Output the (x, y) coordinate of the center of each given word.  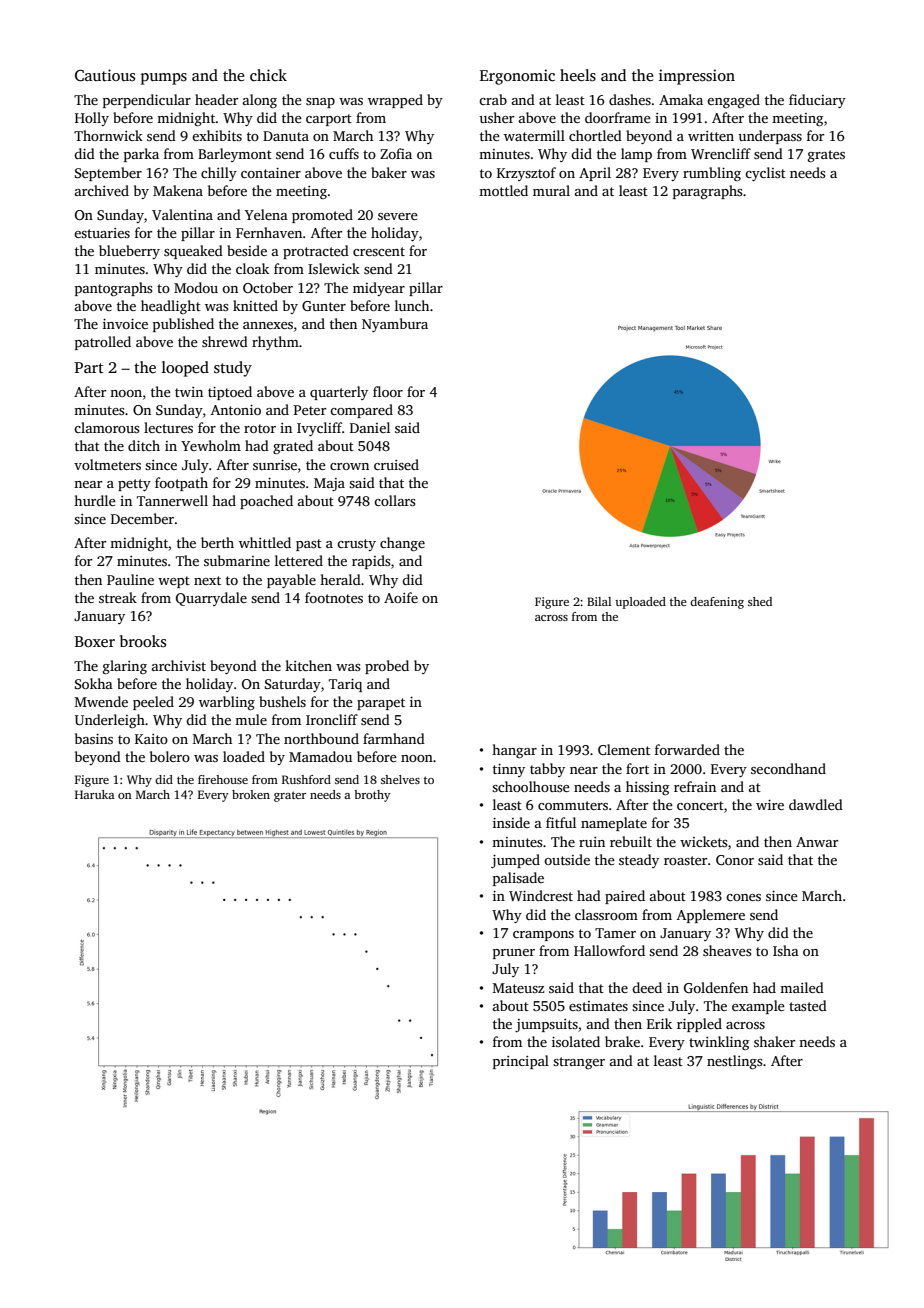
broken (251, 794)
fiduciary (817, 101)
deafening (717, 603)
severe (398, 216)
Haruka (95, 794)
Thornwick (108, 135)
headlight (171, 307)
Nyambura (395, 325)
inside (511, 822)
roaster (685, 860)
